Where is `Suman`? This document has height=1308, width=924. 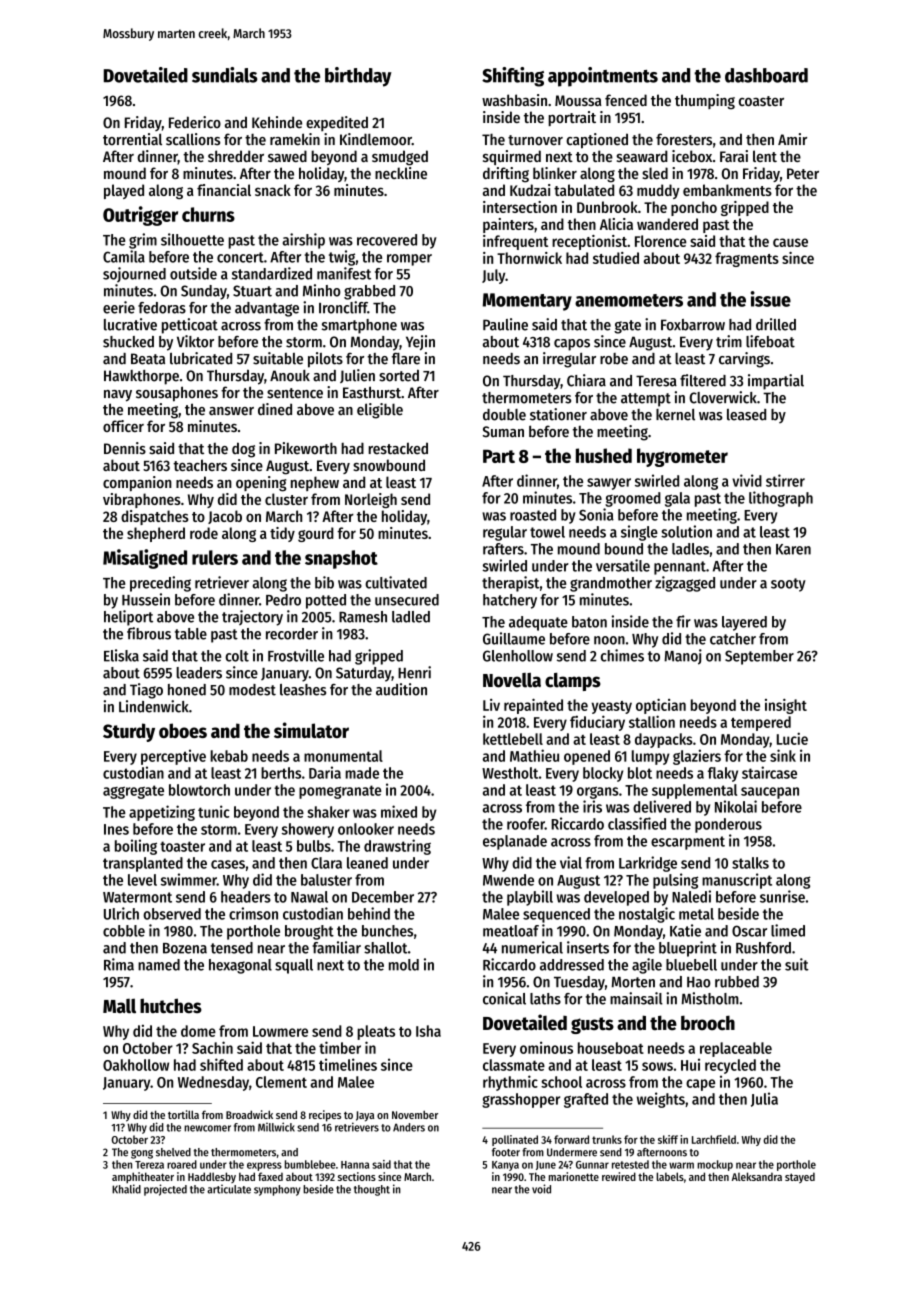
Suman is located at coordinates (503, 432).
